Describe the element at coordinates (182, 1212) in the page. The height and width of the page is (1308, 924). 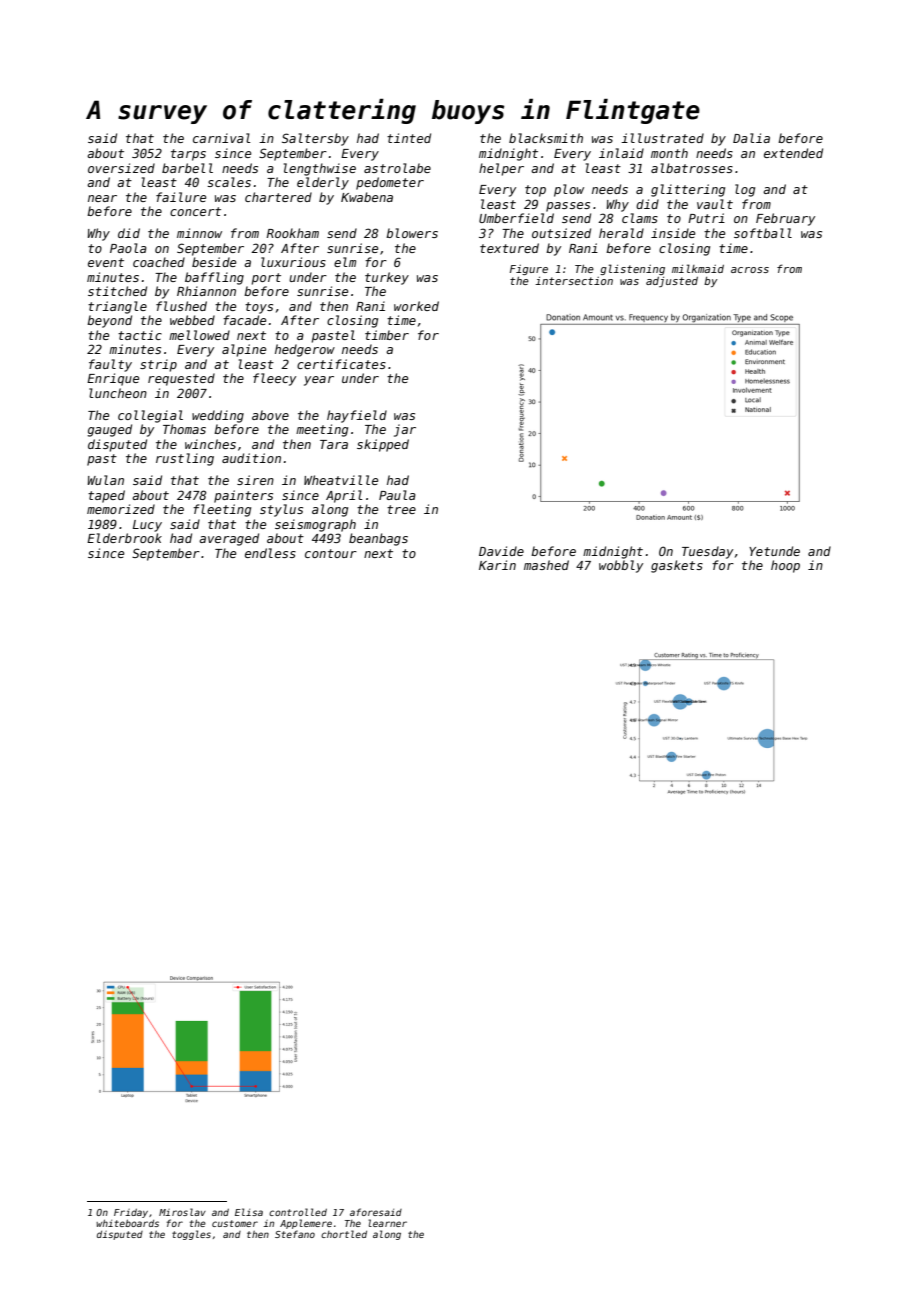
I see `Miroslav` at that location.
